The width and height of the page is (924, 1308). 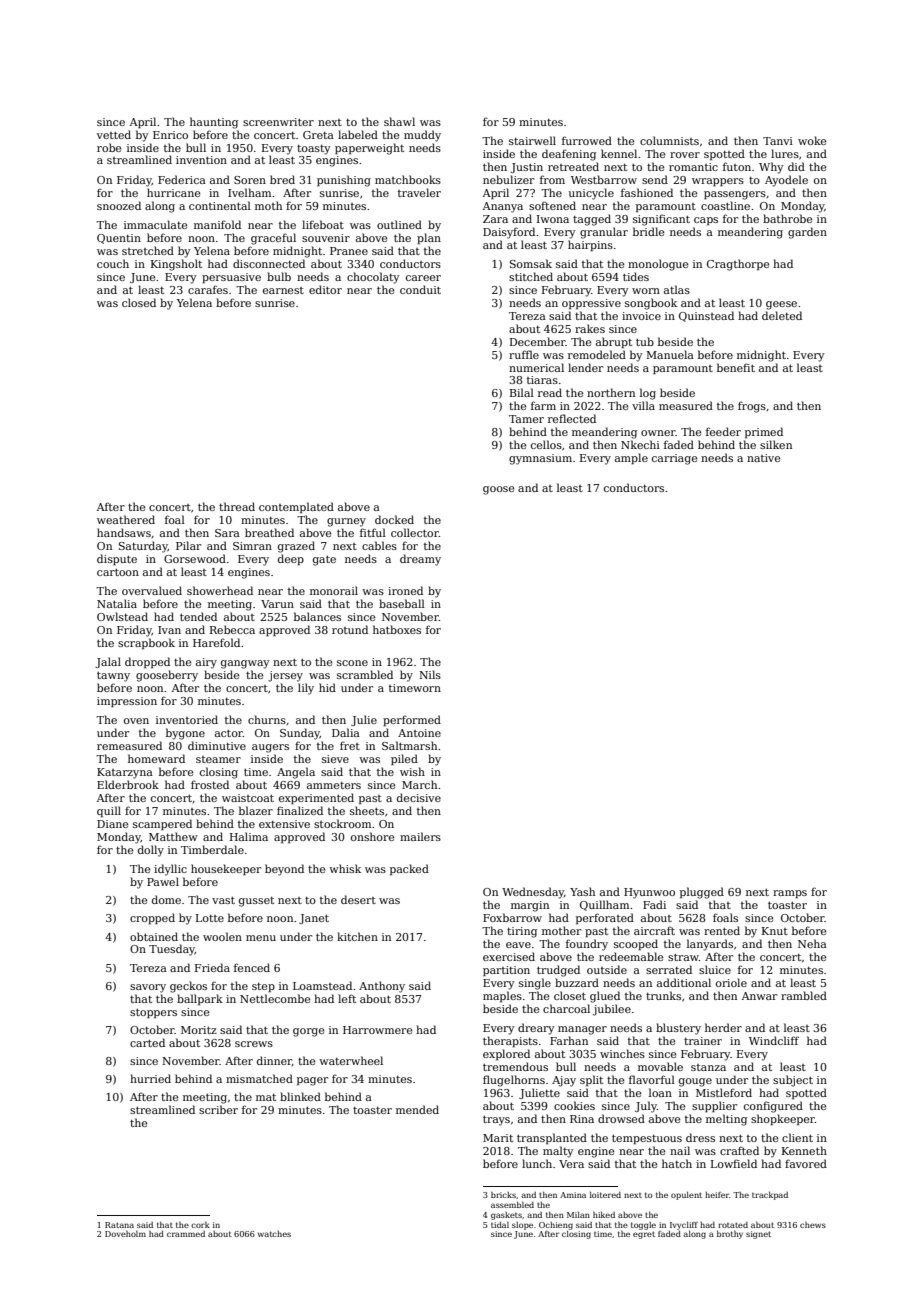 I want to click on contemplated, so click(x=296, y=507).
